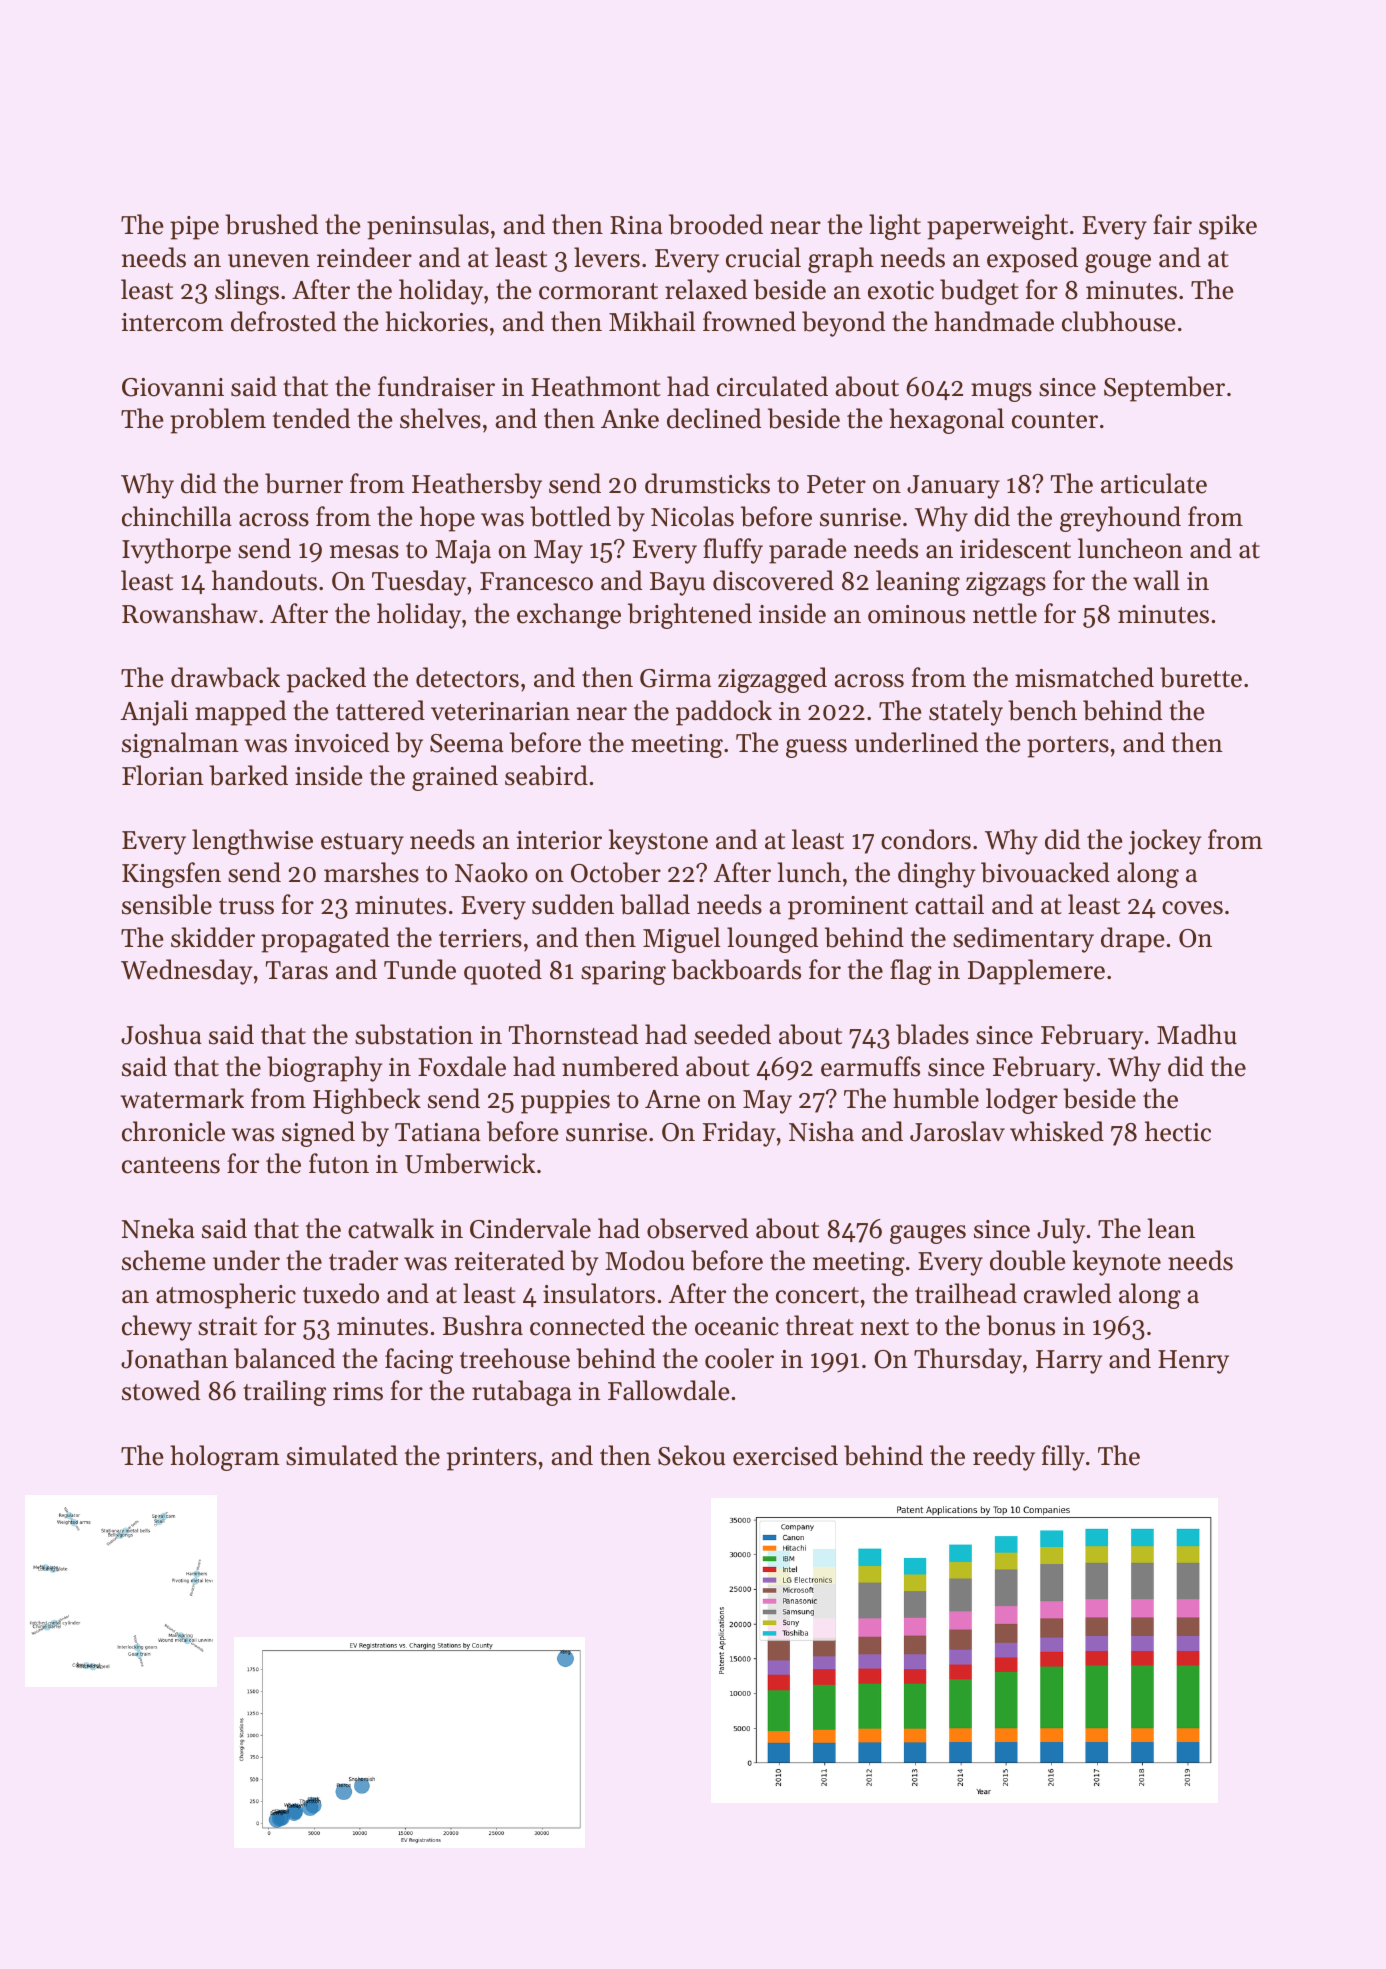 The width and height of the image is (1386, 1969). Describe the element at coordinates (194, 228) in the image. I see `pipe` at that location.
